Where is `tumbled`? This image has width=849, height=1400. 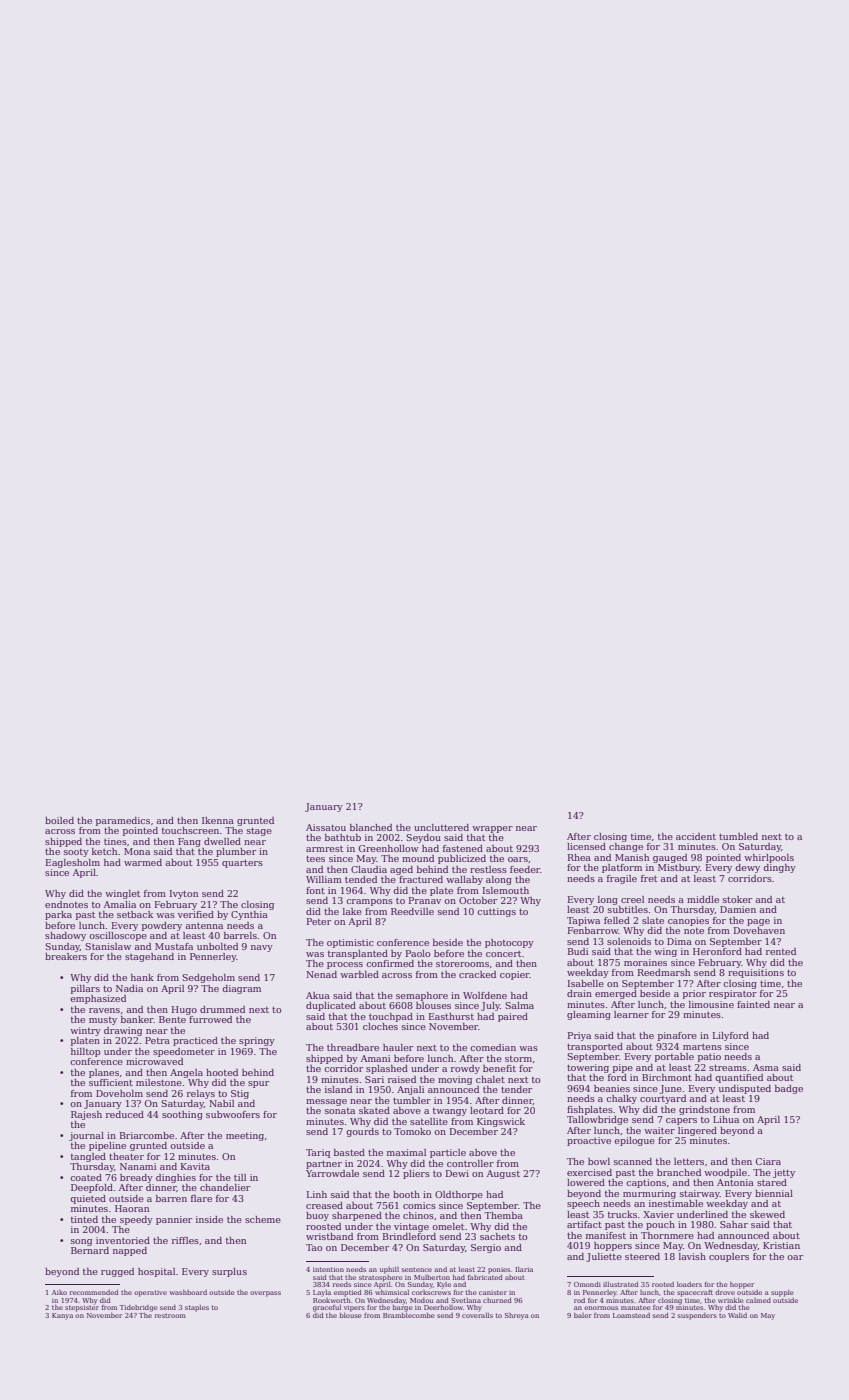
tumbled is located at coordinates (738, 836).
